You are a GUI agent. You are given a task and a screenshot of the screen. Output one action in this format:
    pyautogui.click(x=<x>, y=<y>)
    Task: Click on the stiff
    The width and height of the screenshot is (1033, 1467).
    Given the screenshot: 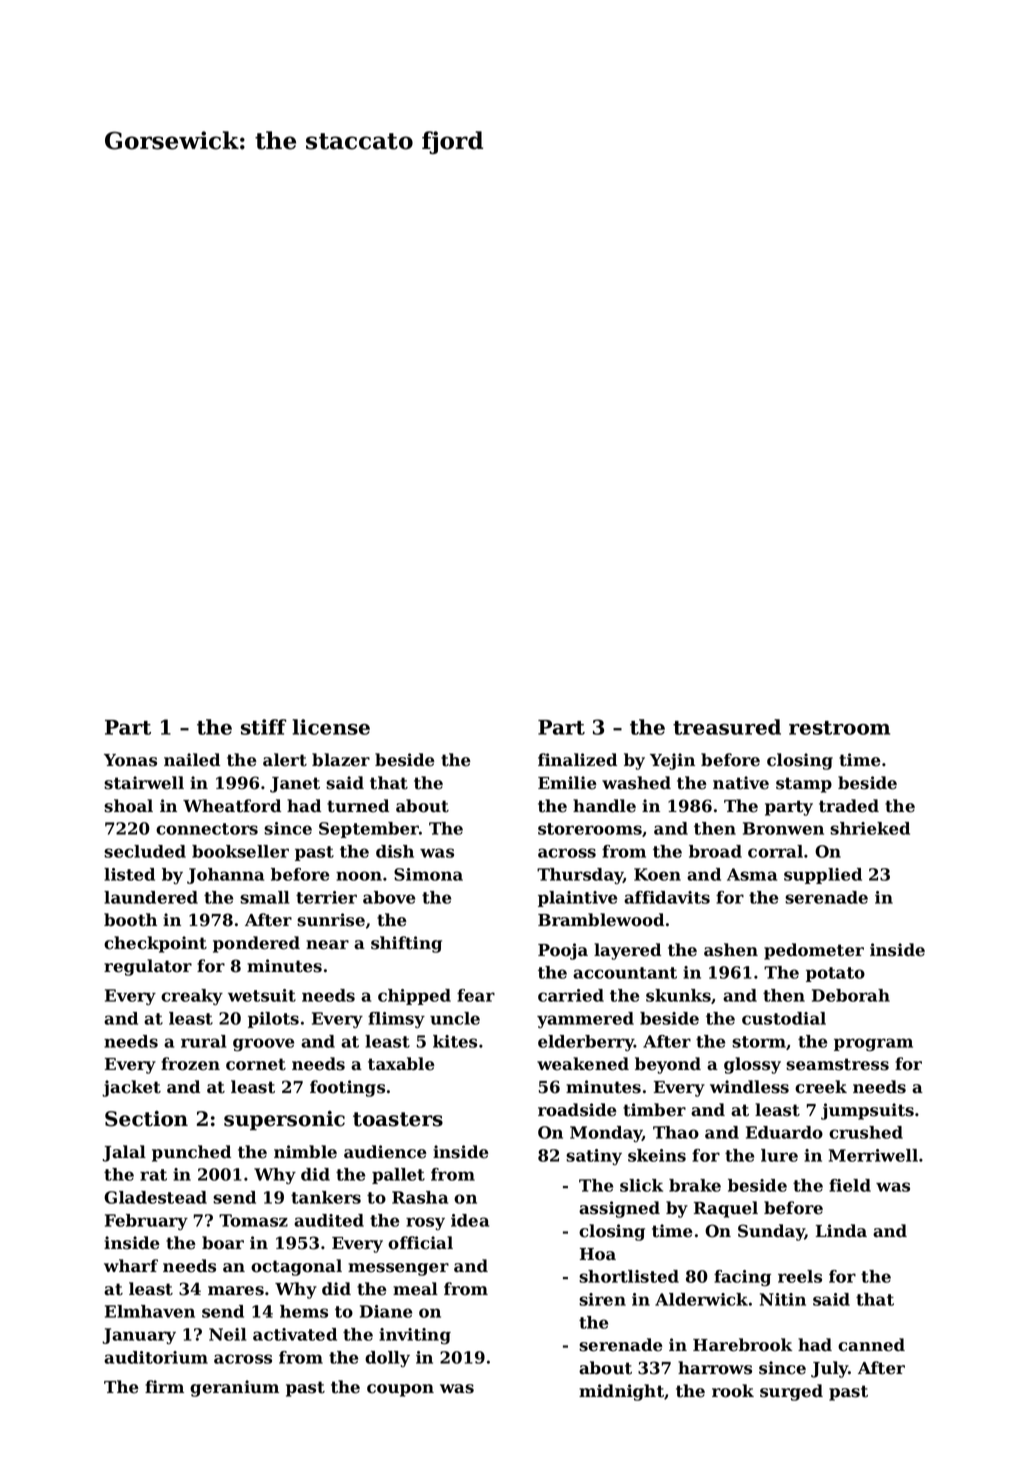 What is the action you would take?
    pyautogui.click(x=264, y=727)
